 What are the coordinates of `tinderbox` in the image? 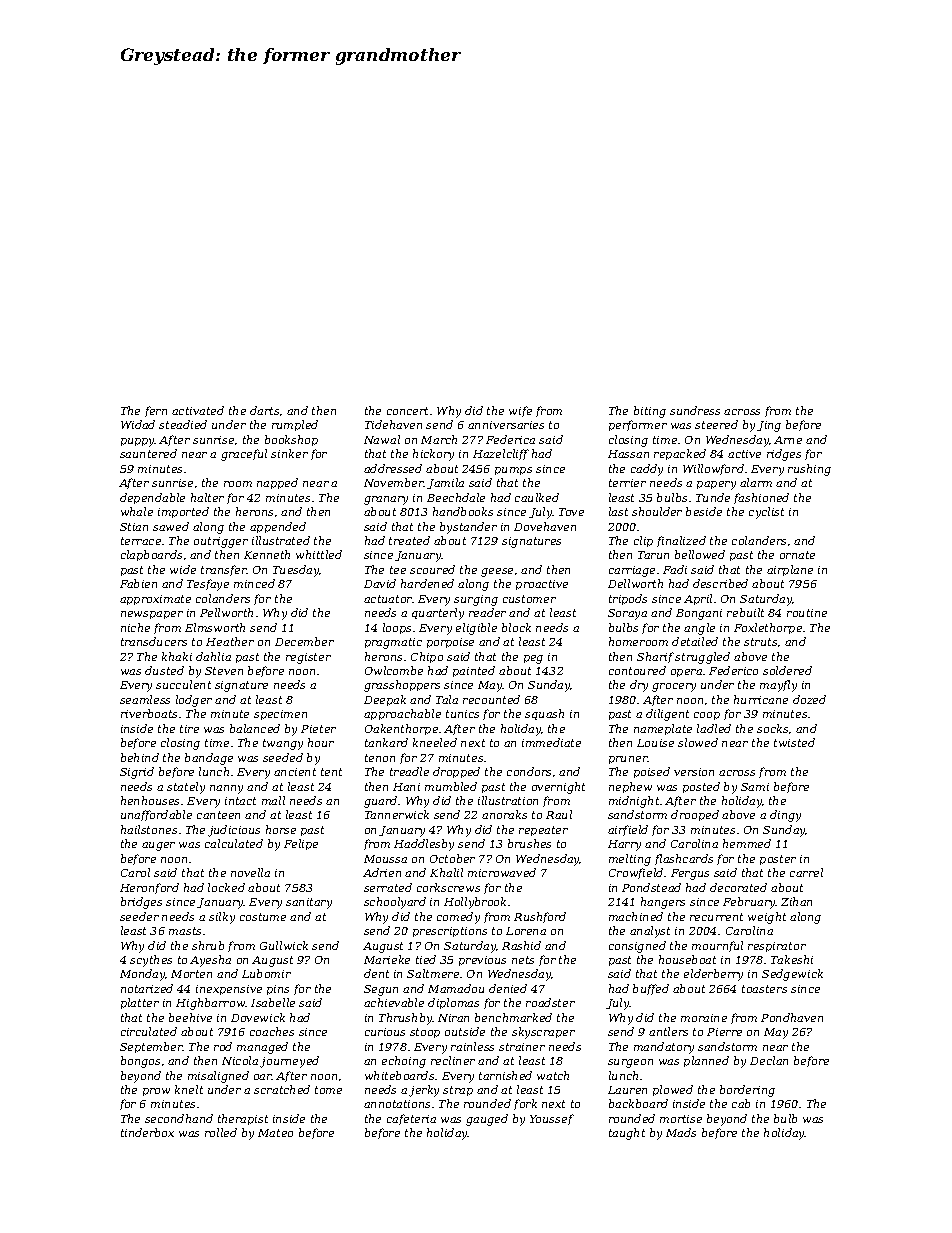 It's located at (147, 1132).
